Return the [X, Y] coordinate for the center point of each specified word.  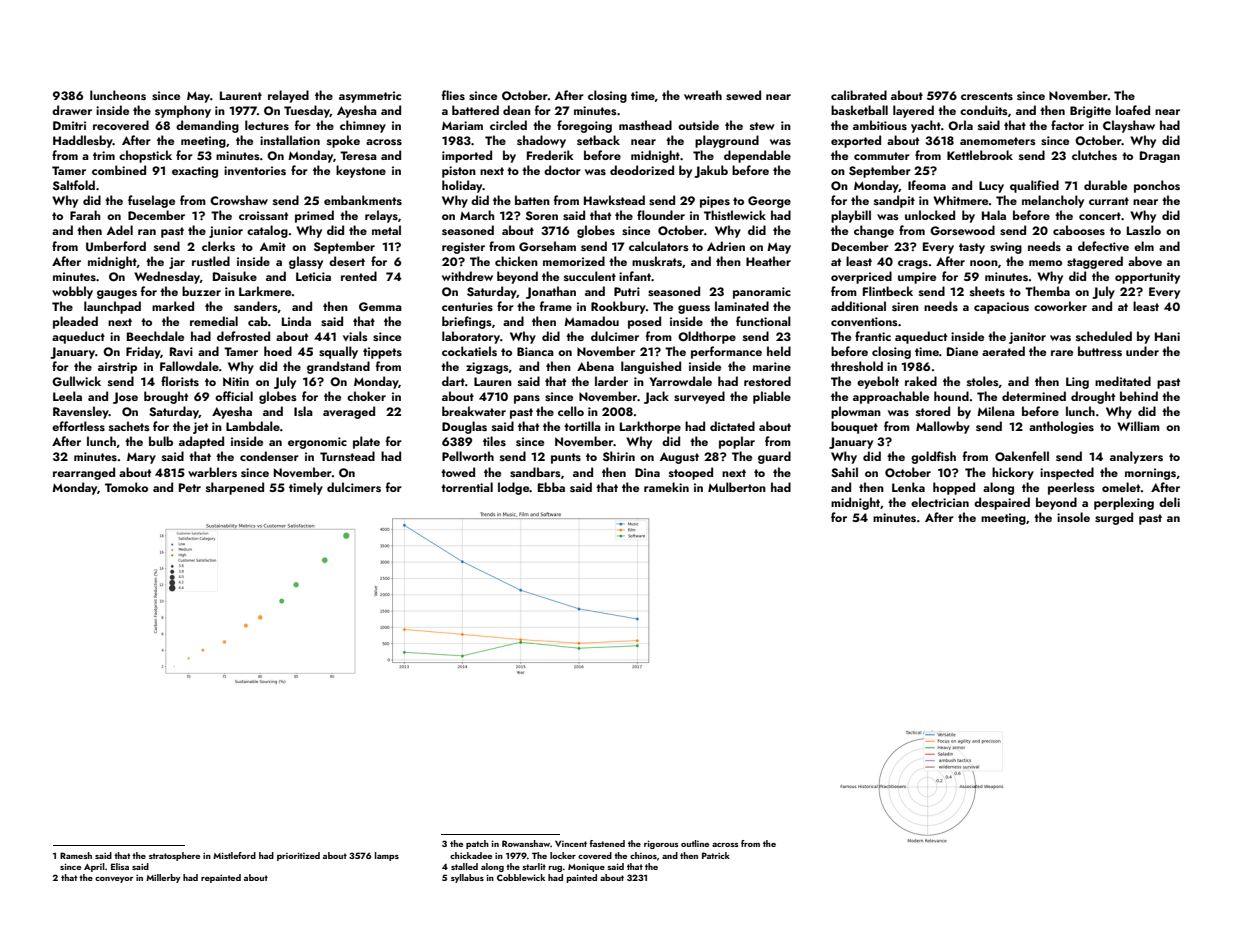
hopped [954, 488]
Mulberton [737, 487]
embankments [363, 200]
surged [1114, 518]
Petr [190, 487]
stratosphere [174, 856]
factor [1067, 125]
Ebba [551, 487]
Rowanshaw [526, 843]
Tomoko [126, 487]
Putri [627, 291]
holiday [462, 186]
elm [1144, 246]
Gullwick [76, 381]
